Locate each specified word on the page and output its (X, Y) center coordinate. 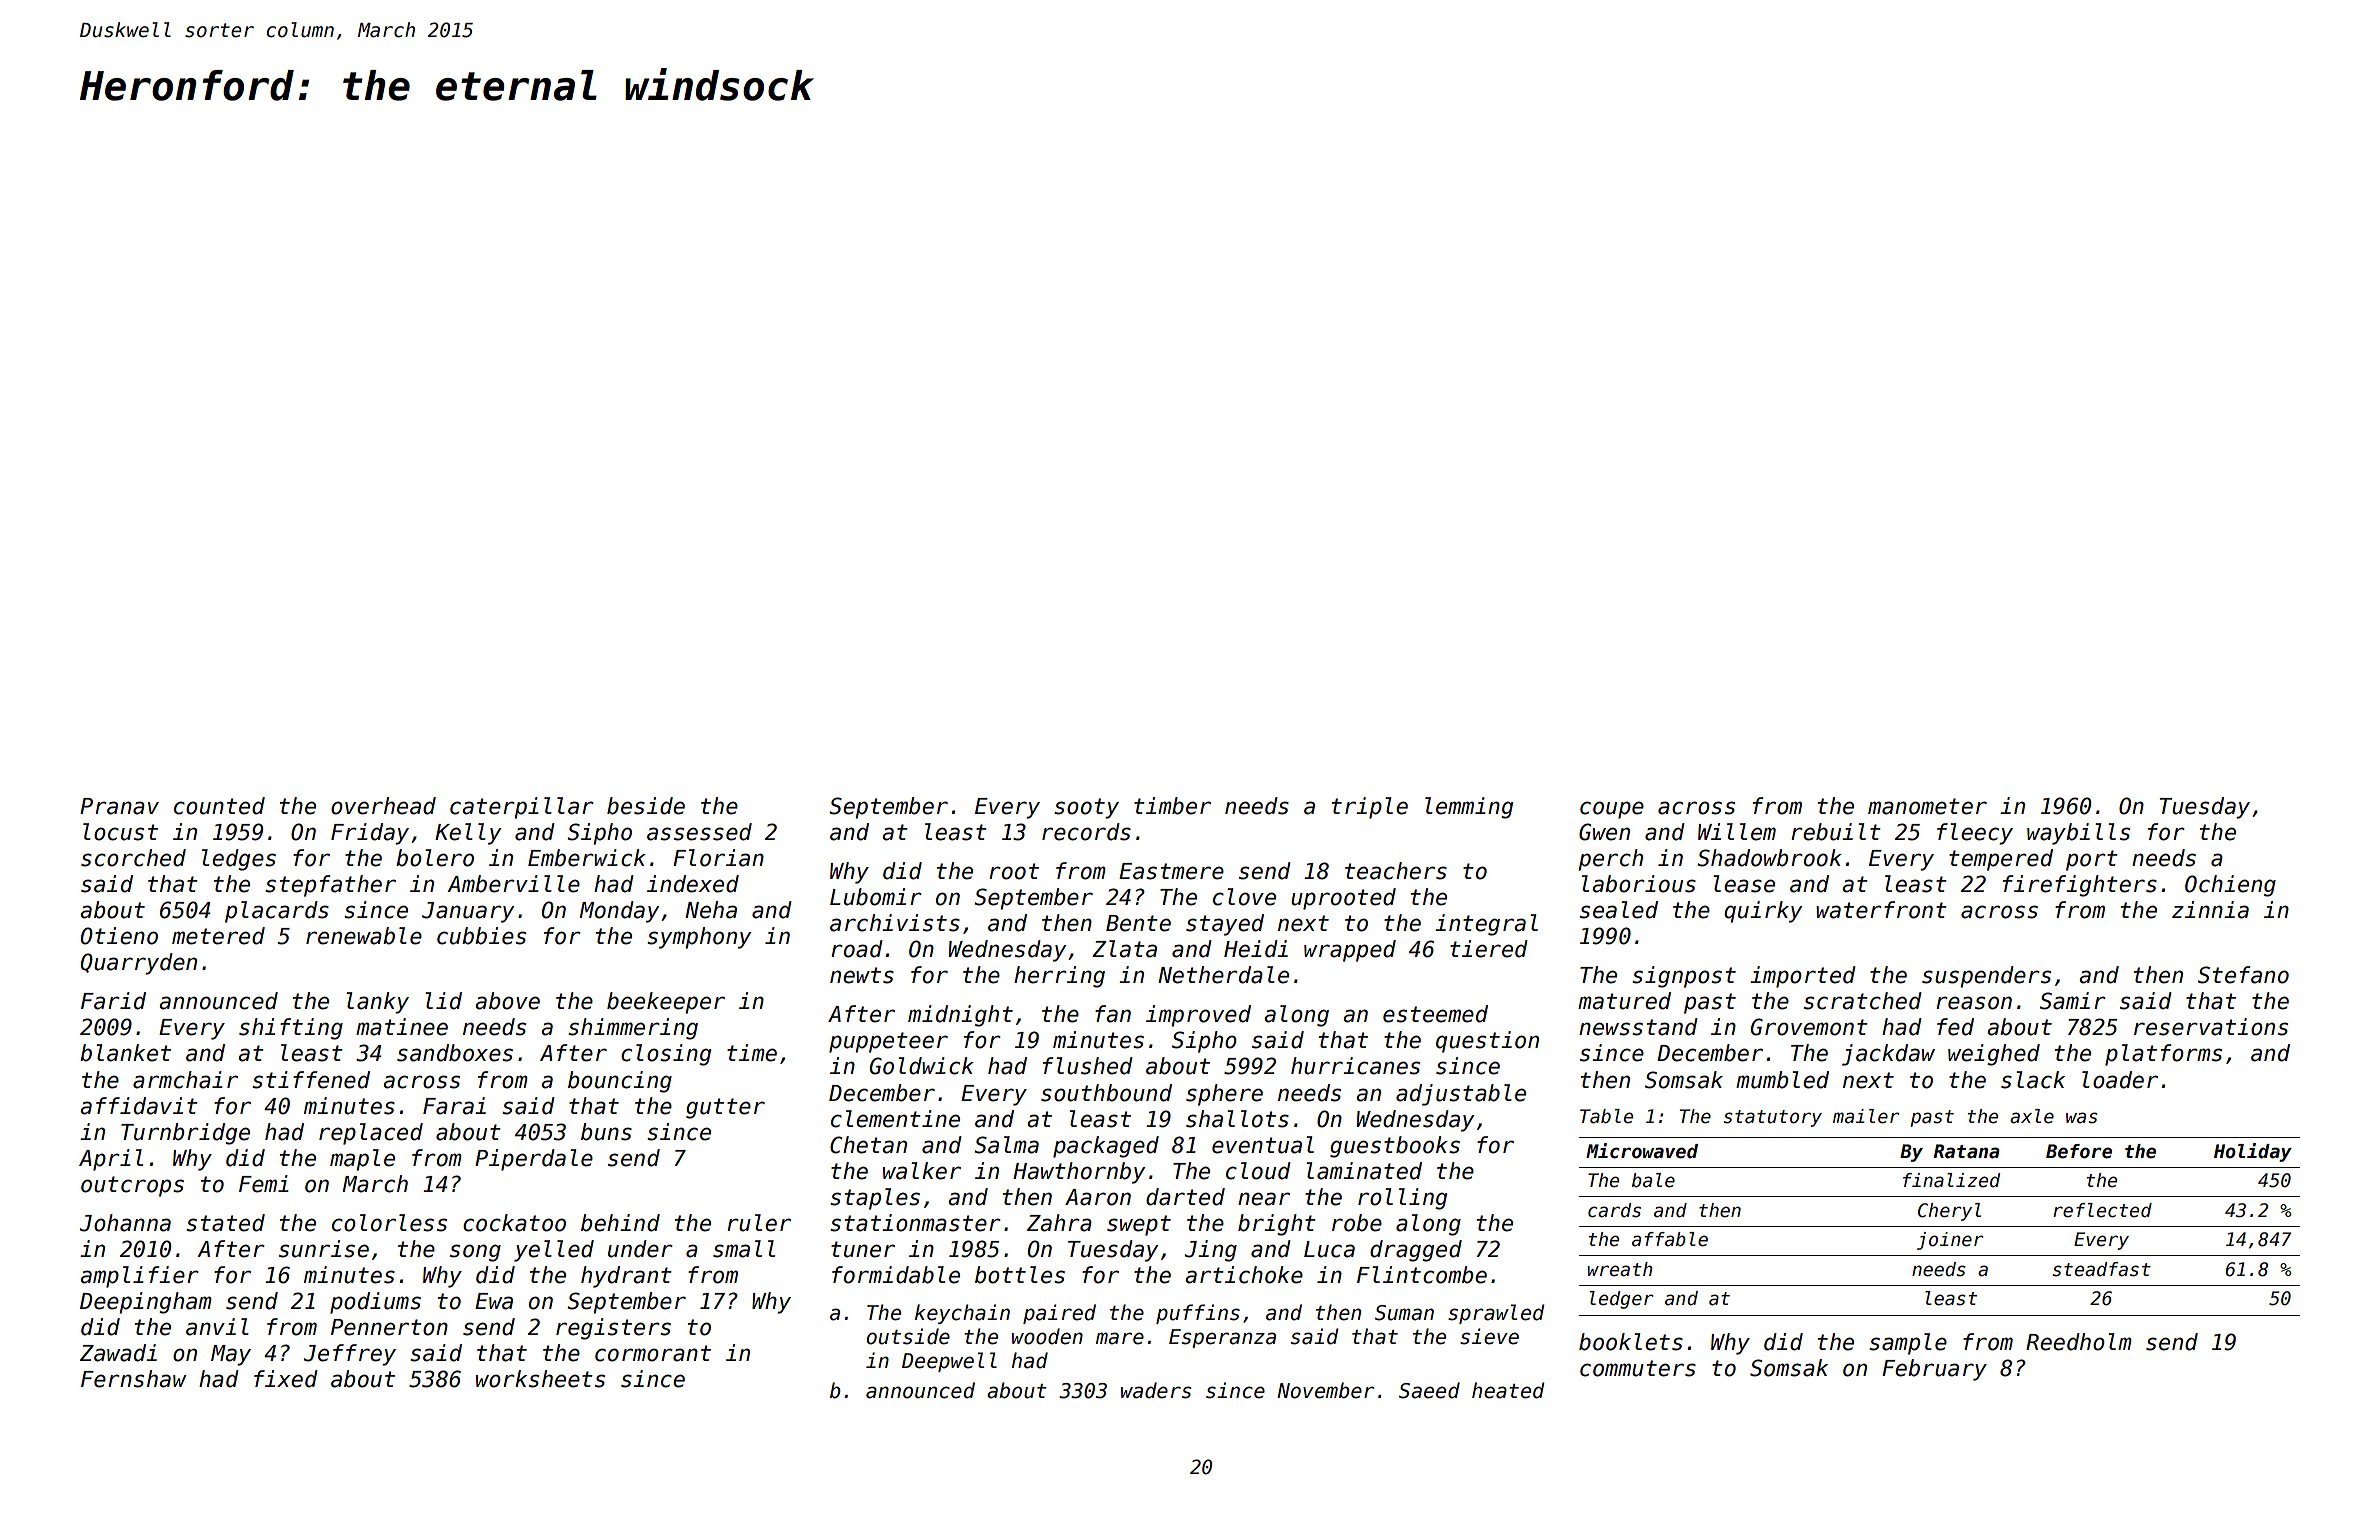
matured (1624, 1001)
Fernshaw (134, 1379)
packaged (1106, 1147)
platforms (2163, 1055)
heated (1508, 1390)
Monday (619, 912)
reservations (2211, 1027)
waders (1156, 1390)
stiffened (311, 1080)
